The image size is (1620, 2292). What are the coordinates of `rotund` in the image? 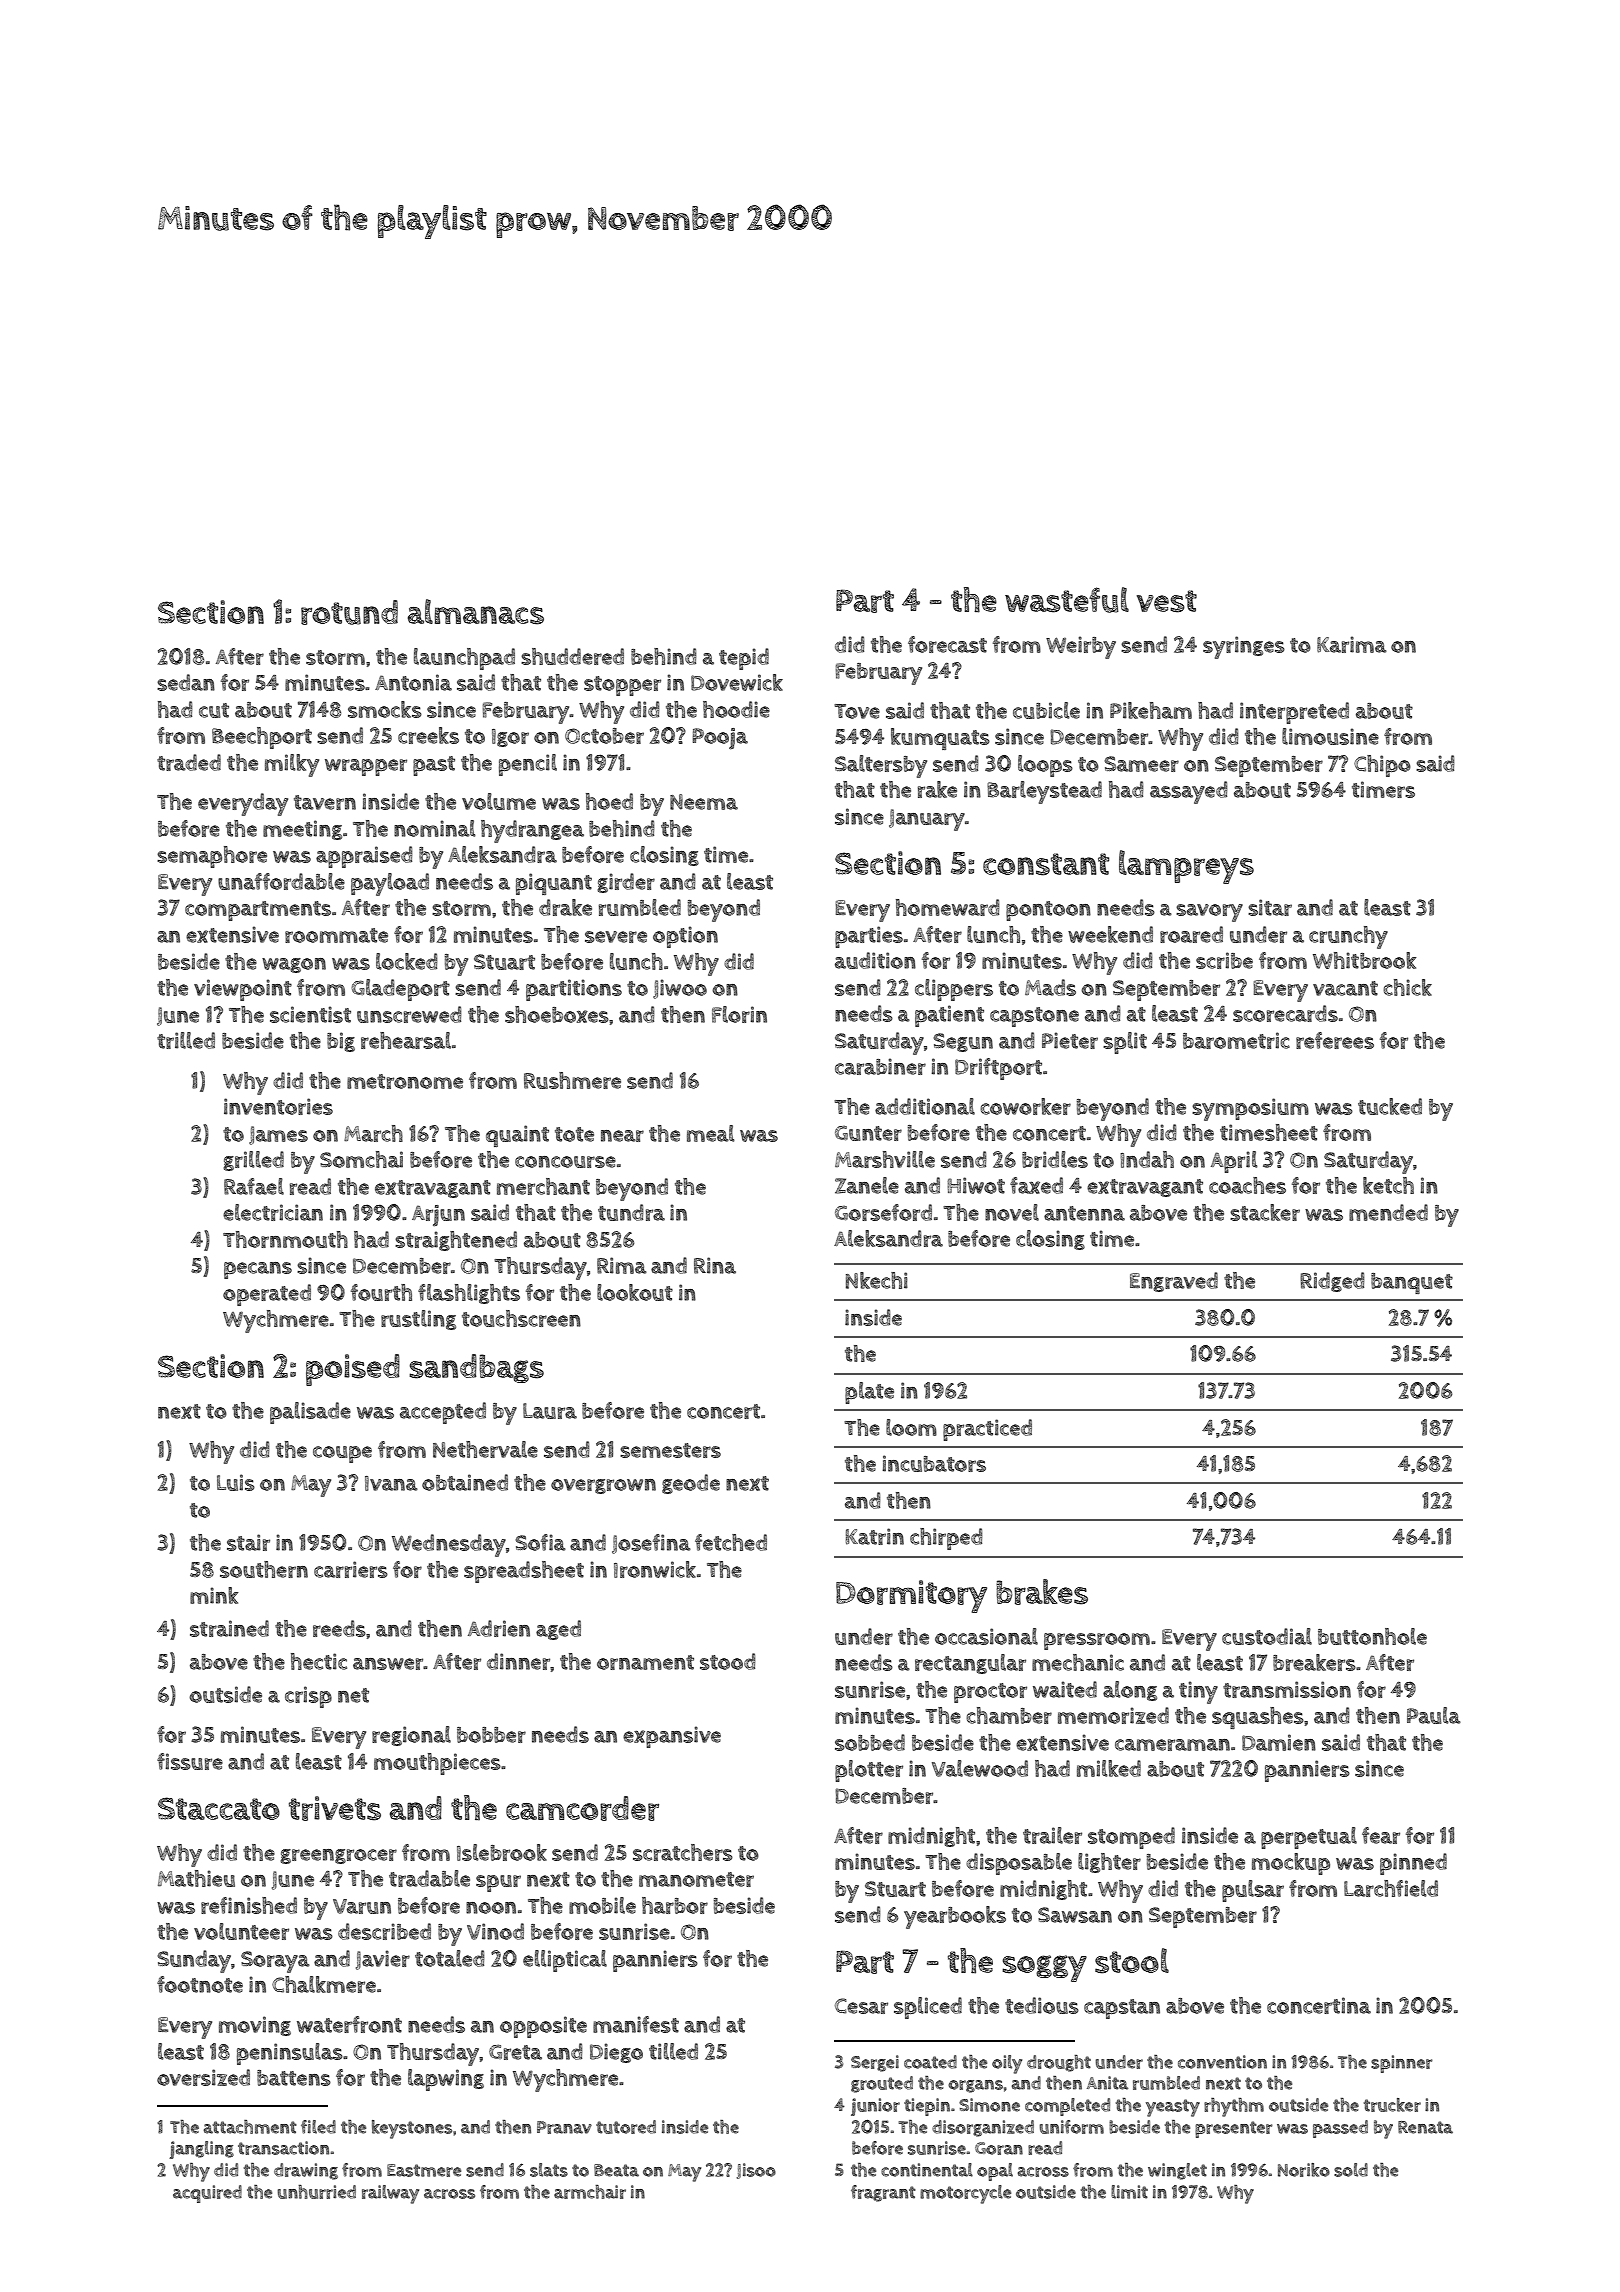 It's located at (349, 612).
